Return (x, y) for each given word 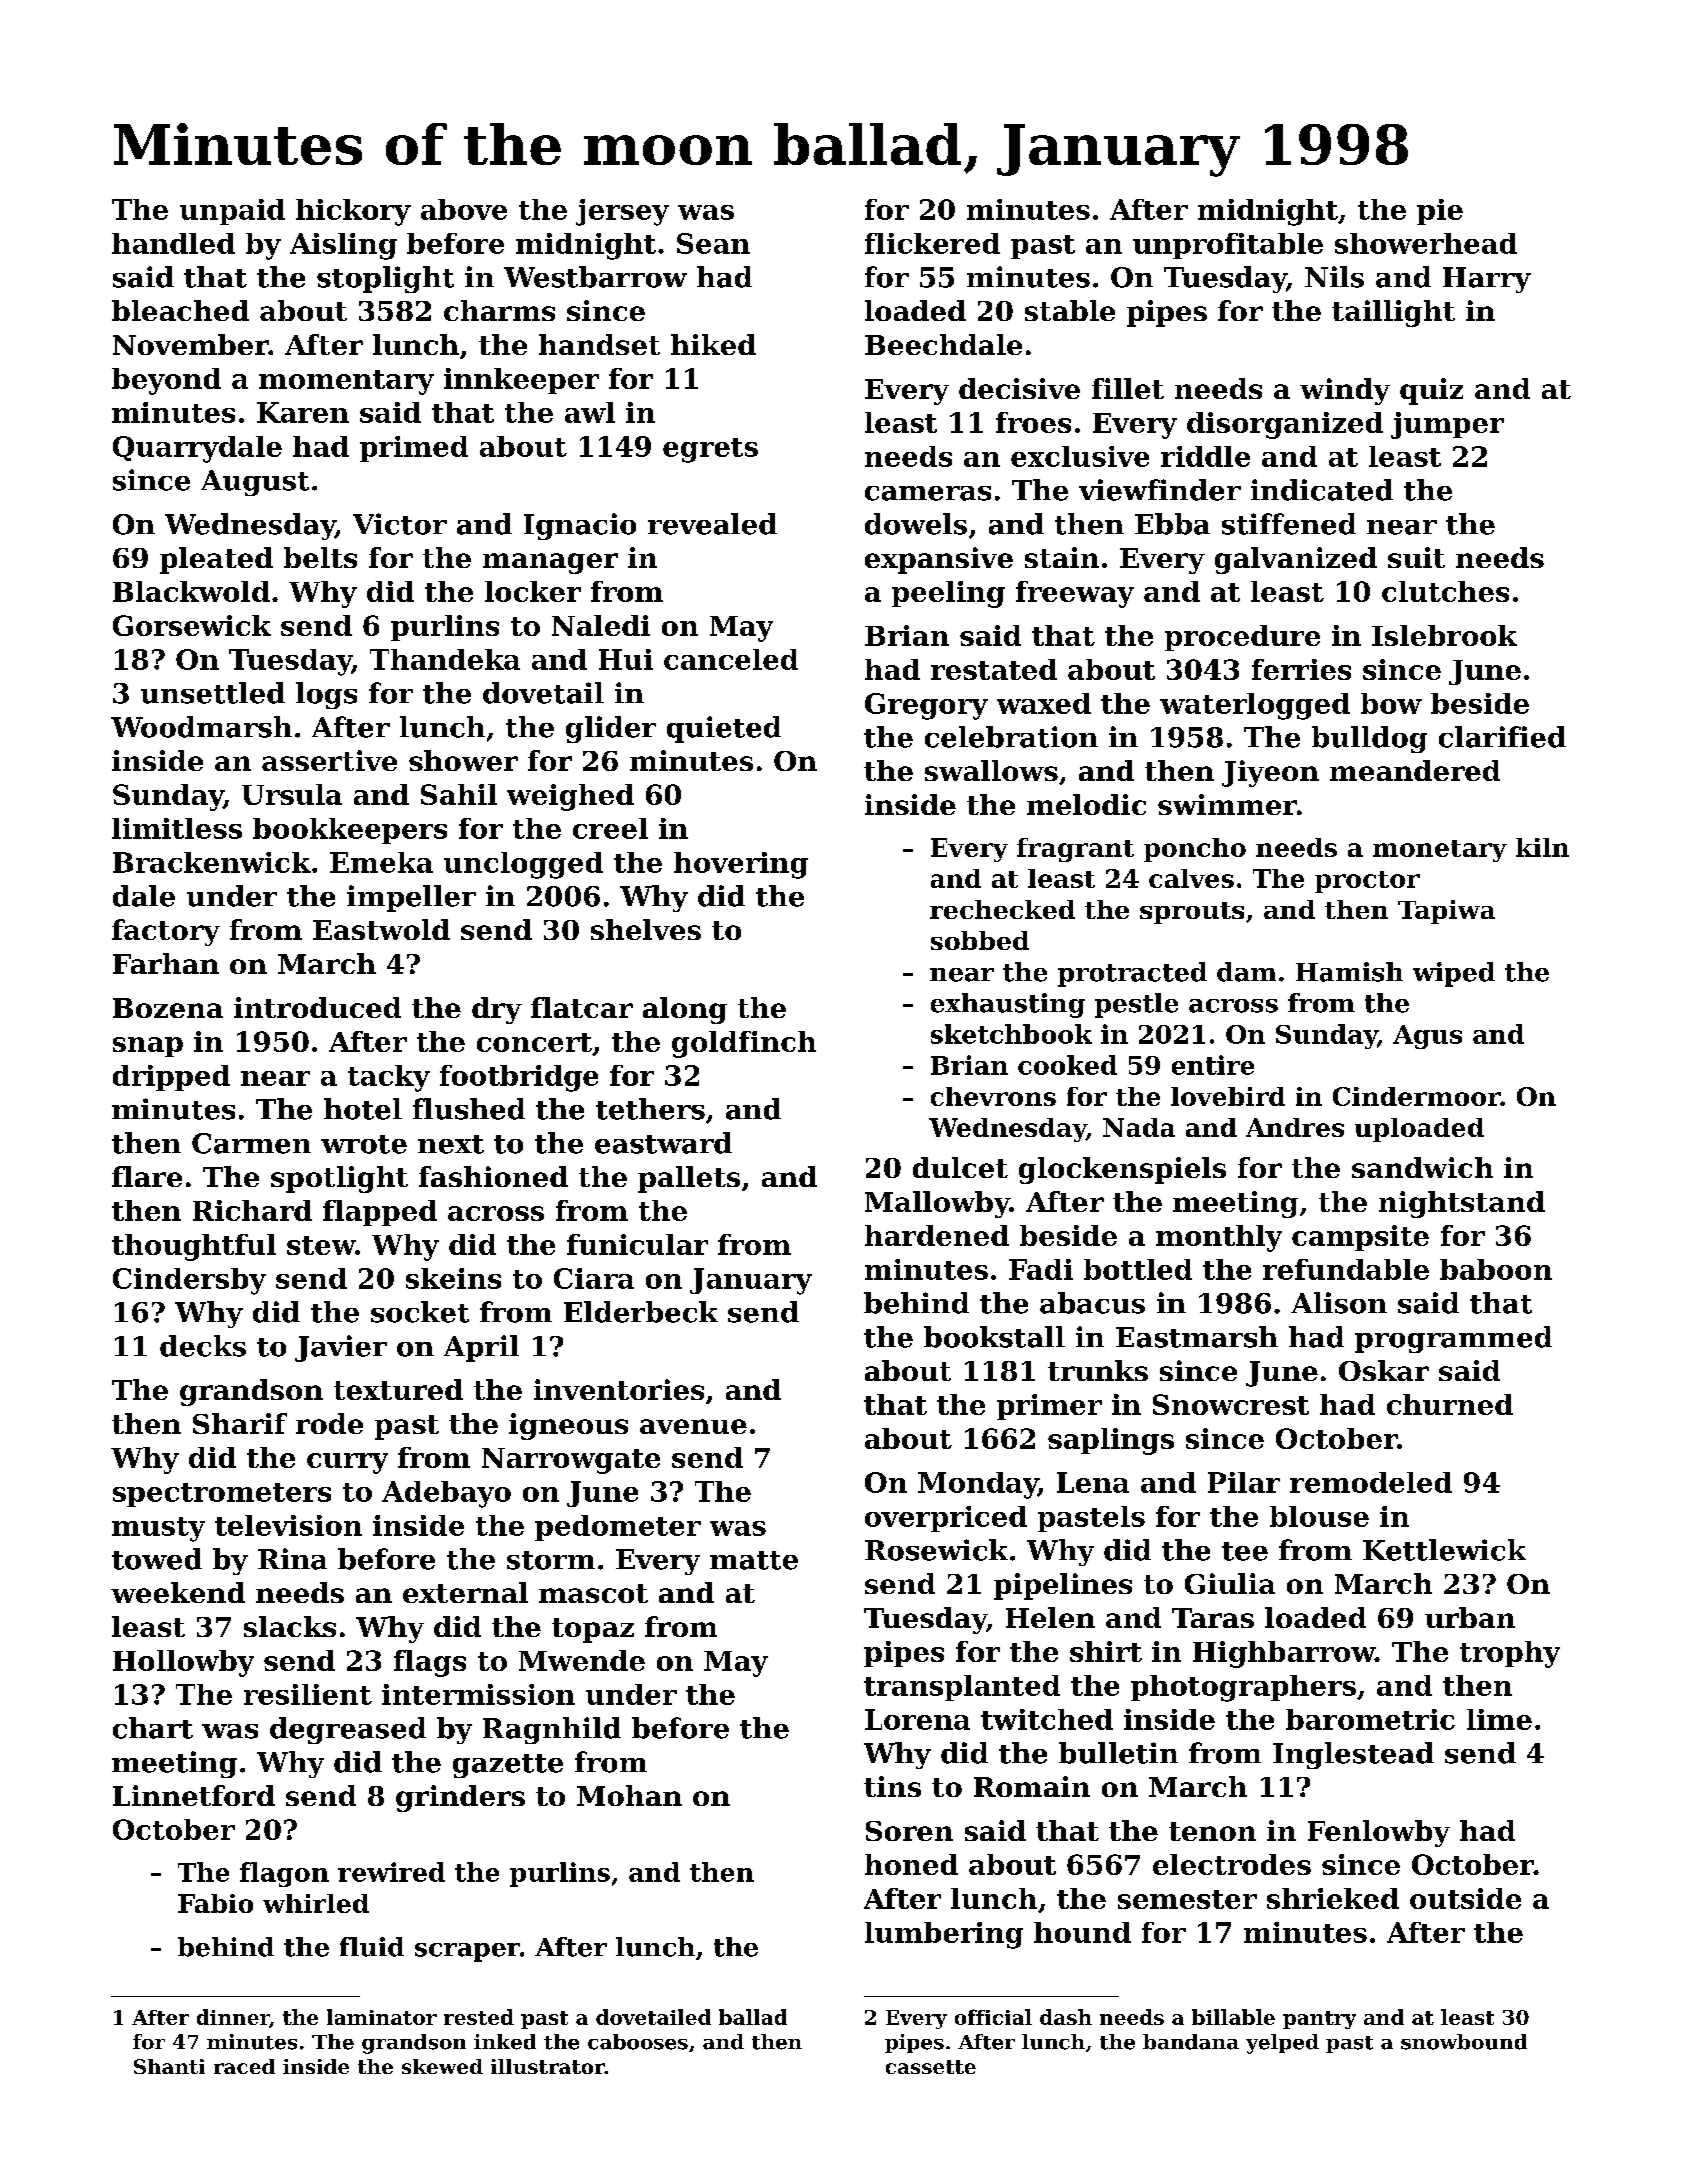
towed (157, 1559)
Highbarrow (1284, 1654)
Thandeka (445, 659)
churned (1450, 1404)
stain (1062, 557)
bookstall (994, 1337)
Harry (1487, 280)
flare (147, 1176)
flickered (932, 243)
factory (166, 932)
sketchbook (1011, 1034)
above (464, 209)
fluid (372, 1947)
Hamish (1349, 972)
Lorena (917, 1719)
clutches (1445, 591)
